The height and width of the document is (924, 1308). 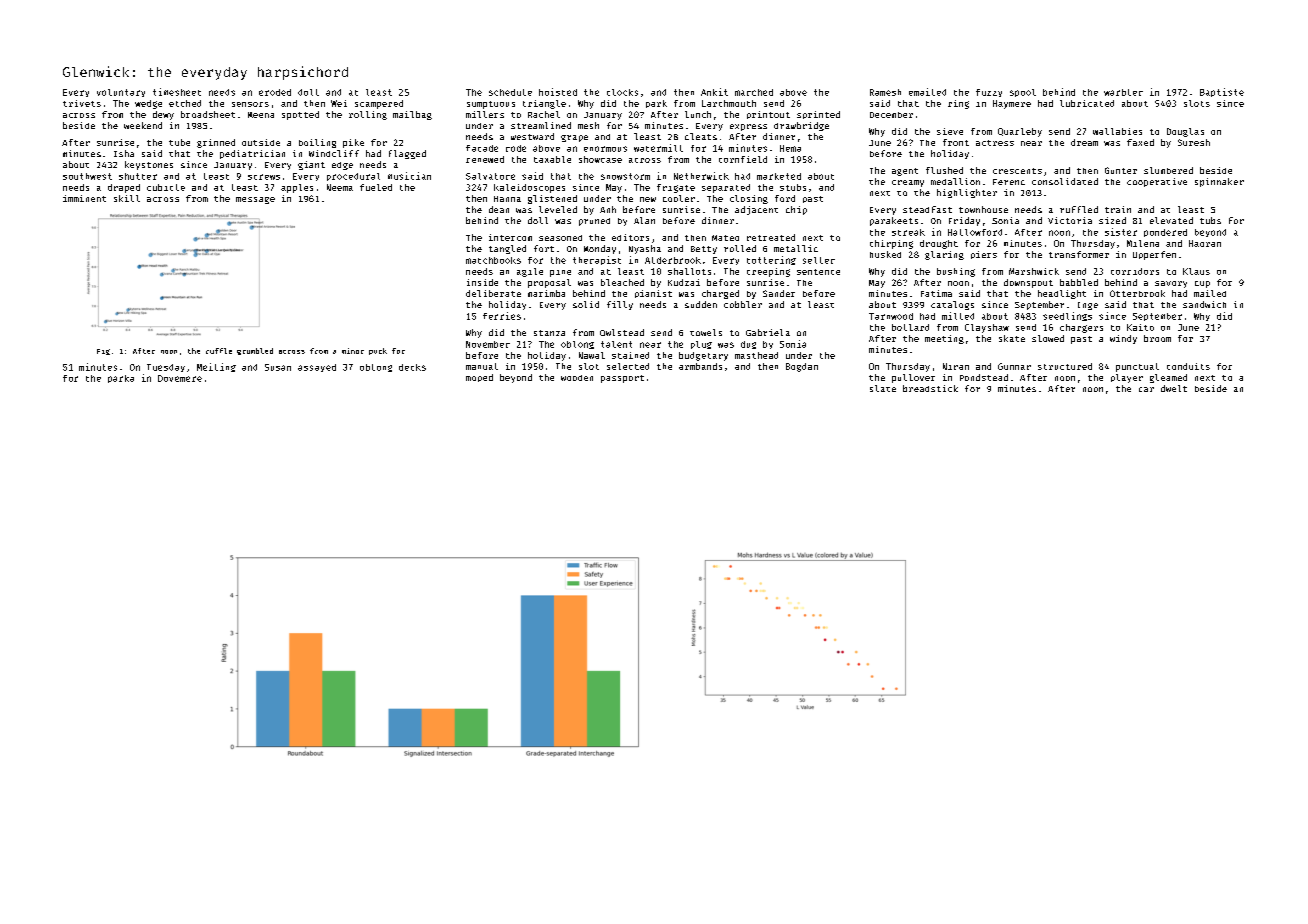 I want to click on dewy, so click(x=163, y=115).
